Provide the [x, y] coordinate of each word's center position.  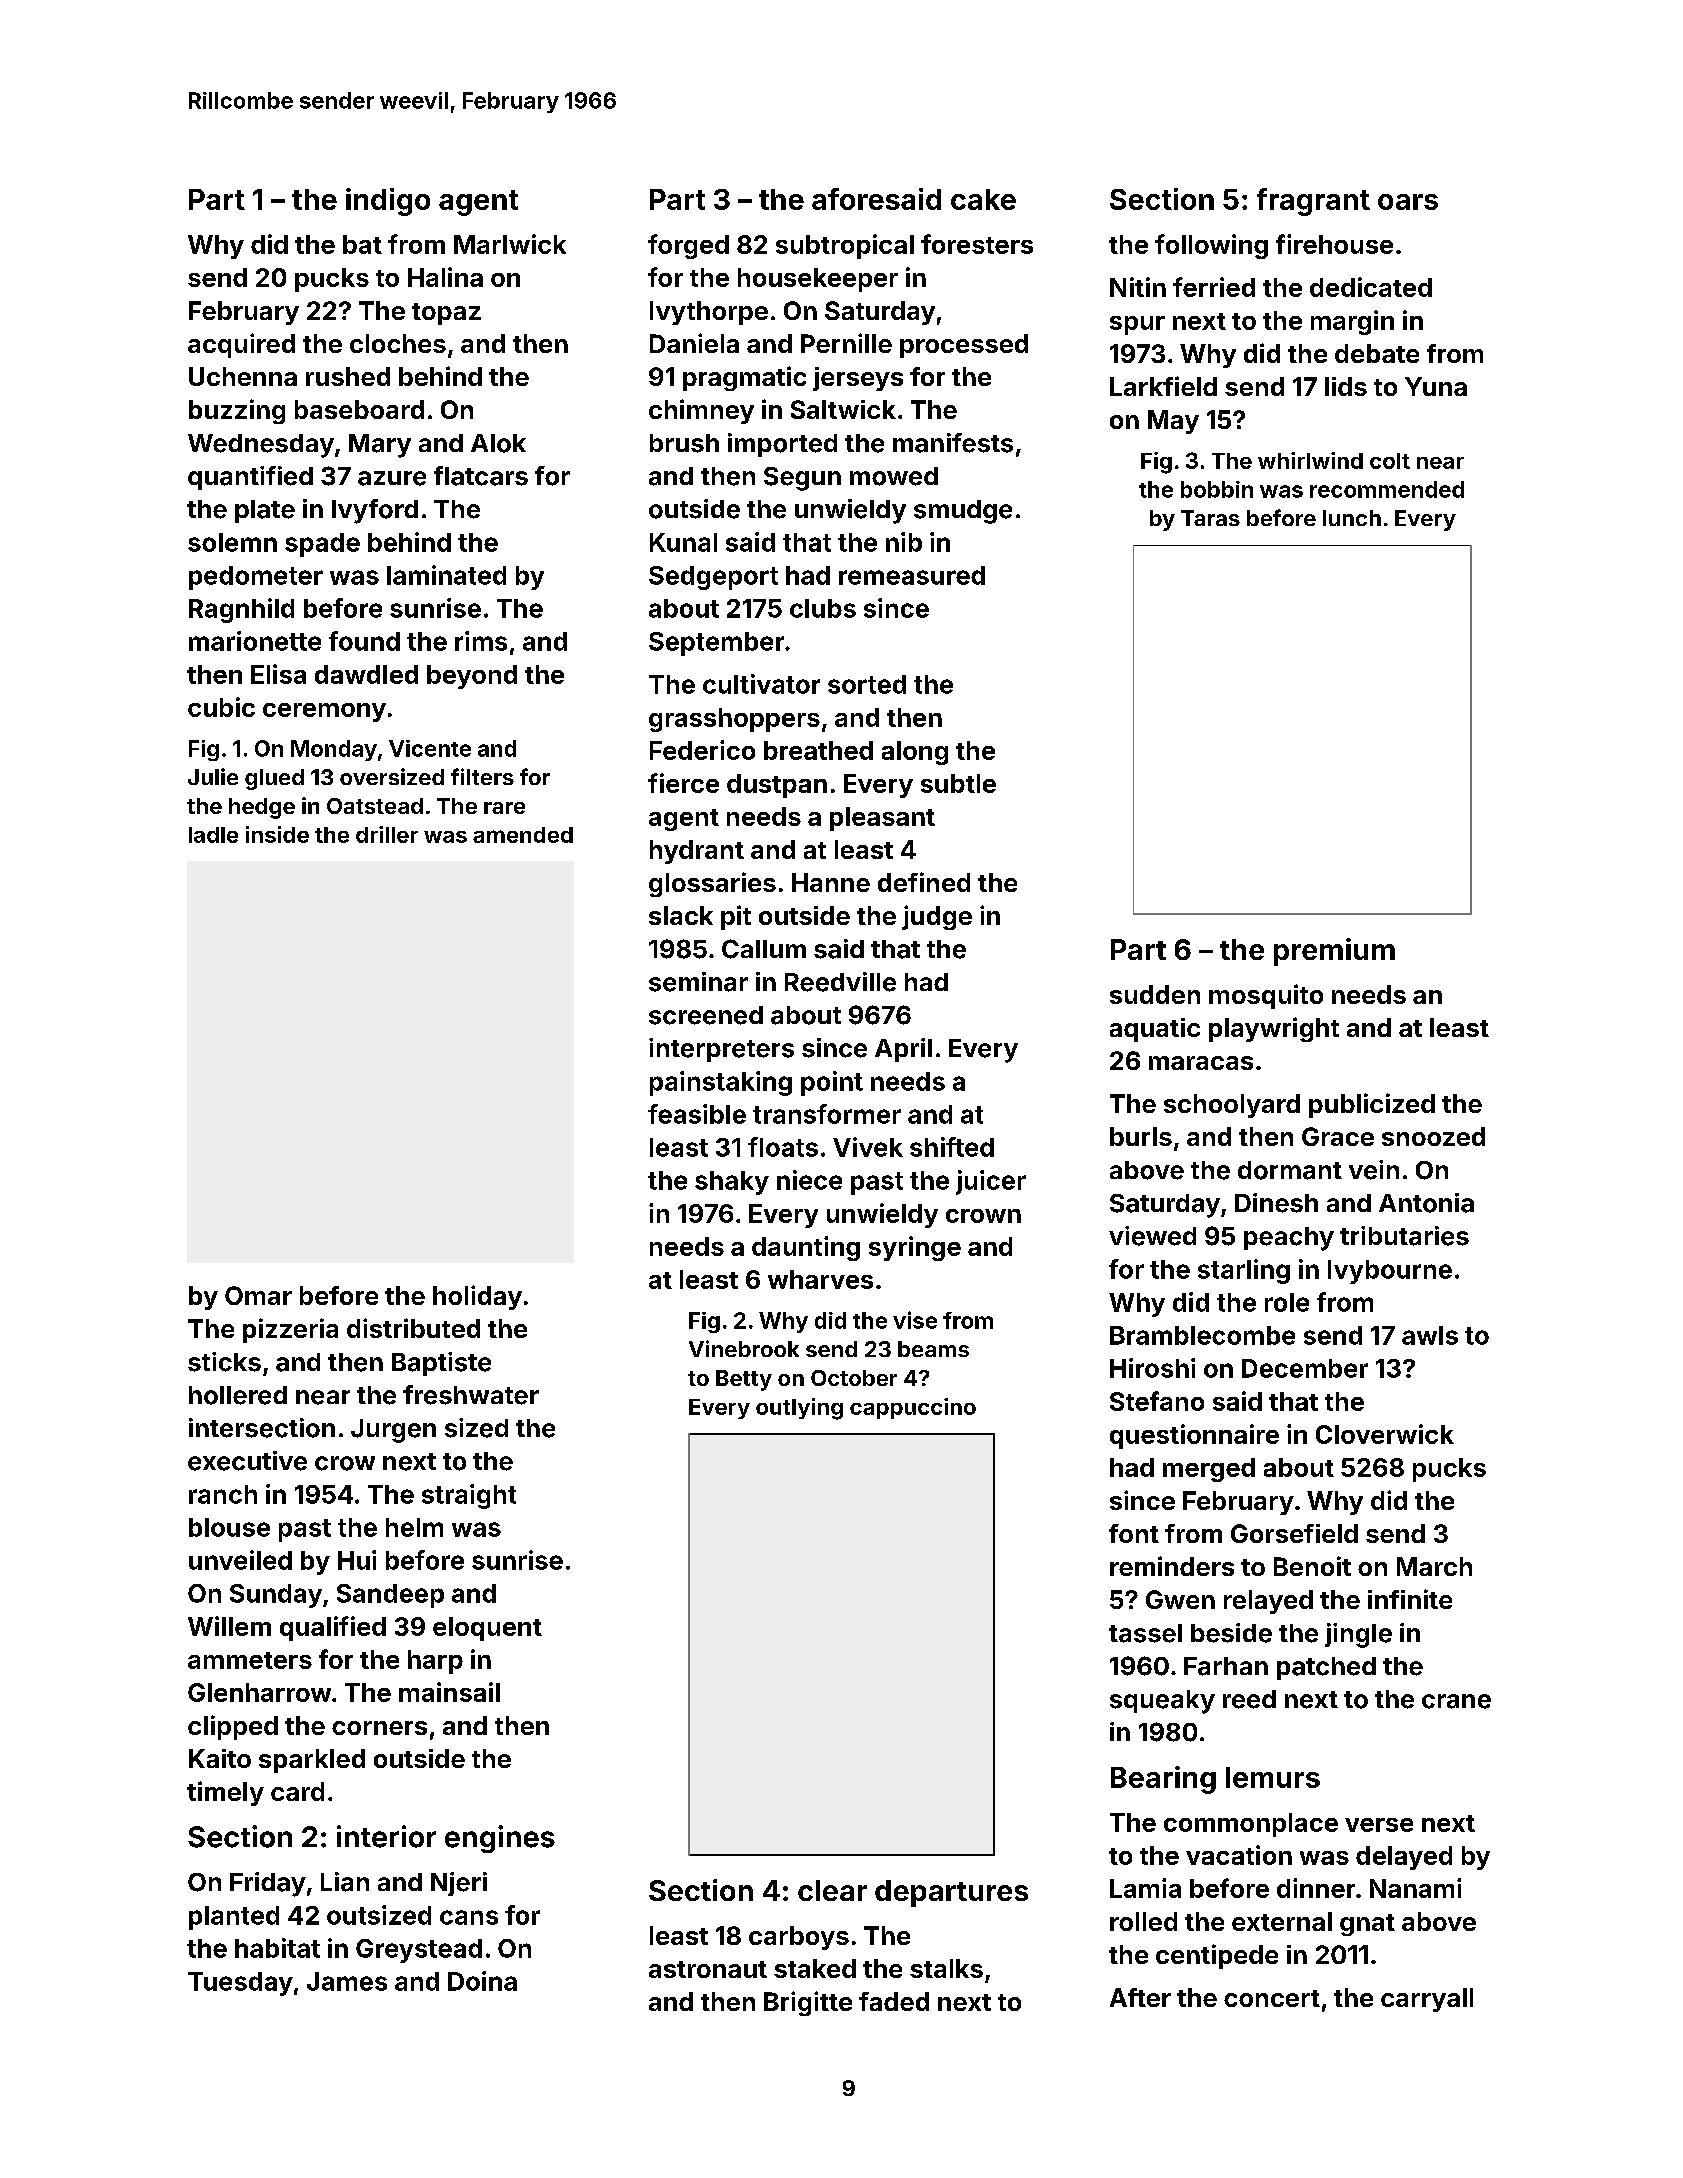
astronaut [708, 1969]
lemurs [1273, 1777]
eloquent [487, 1629]
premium [1334, 952]
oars [1408, 202]
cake [983, 199]
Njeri [459, 1884]
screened [706, 1015]
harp [435, 1662]
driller [387, 834]
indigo [388, 202]
